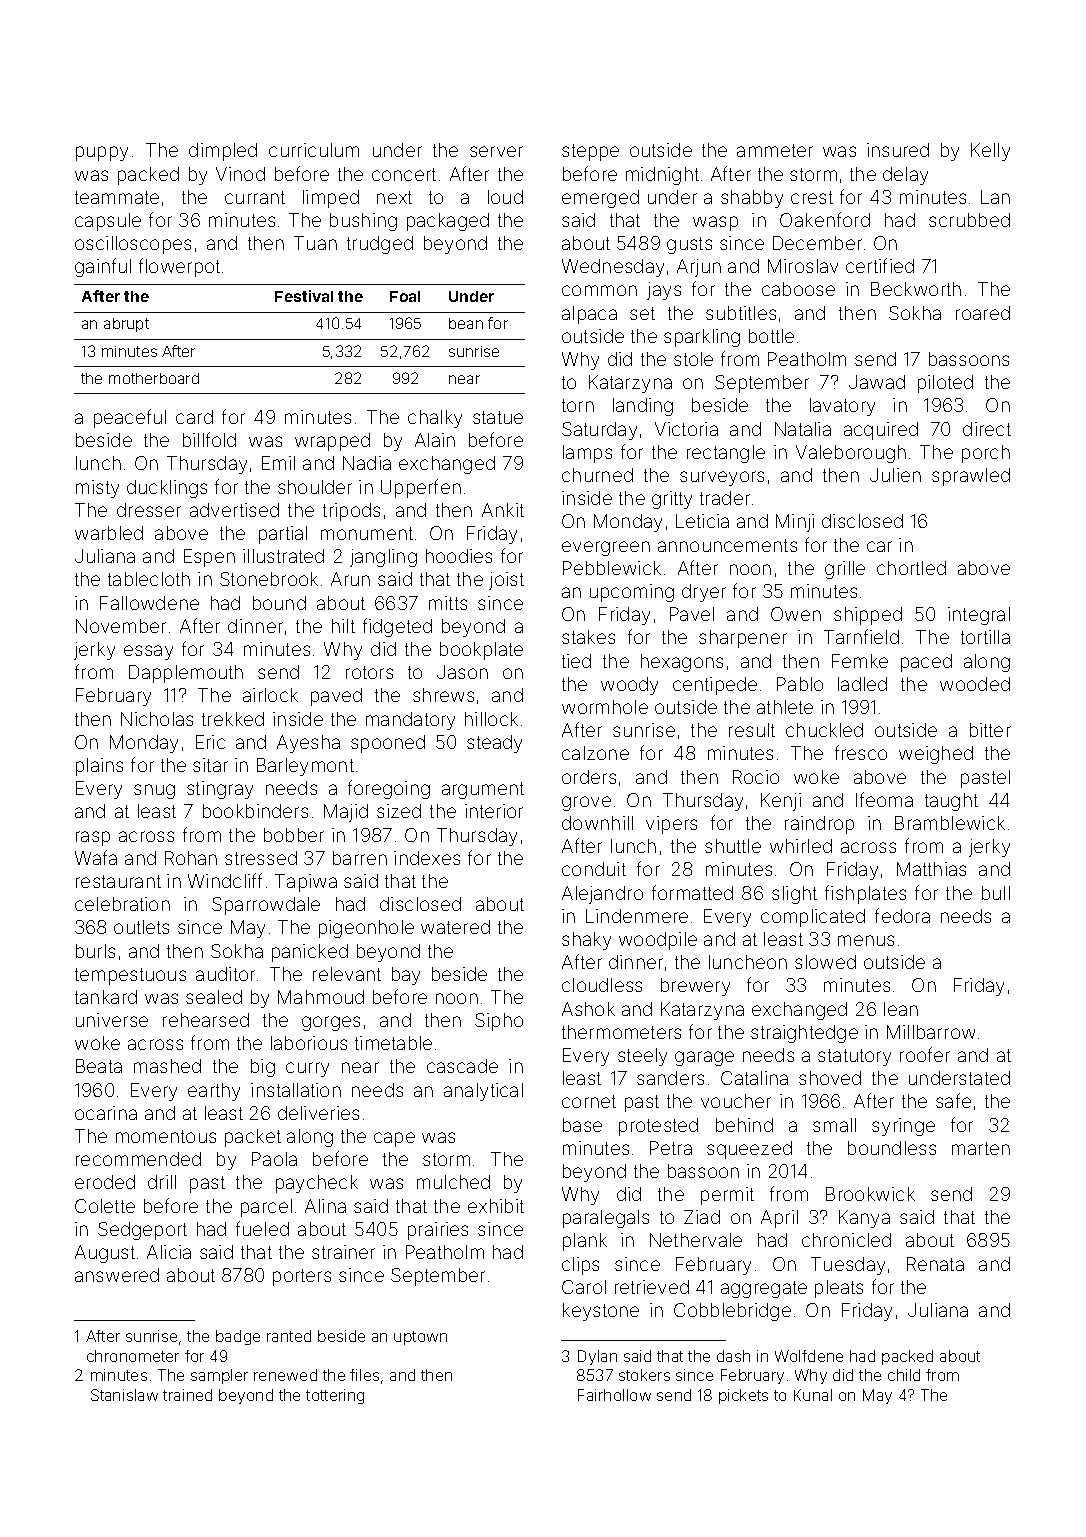  Describe the element at coordinates (590, 152) in the screenshot. I see `steppe` at that location.
